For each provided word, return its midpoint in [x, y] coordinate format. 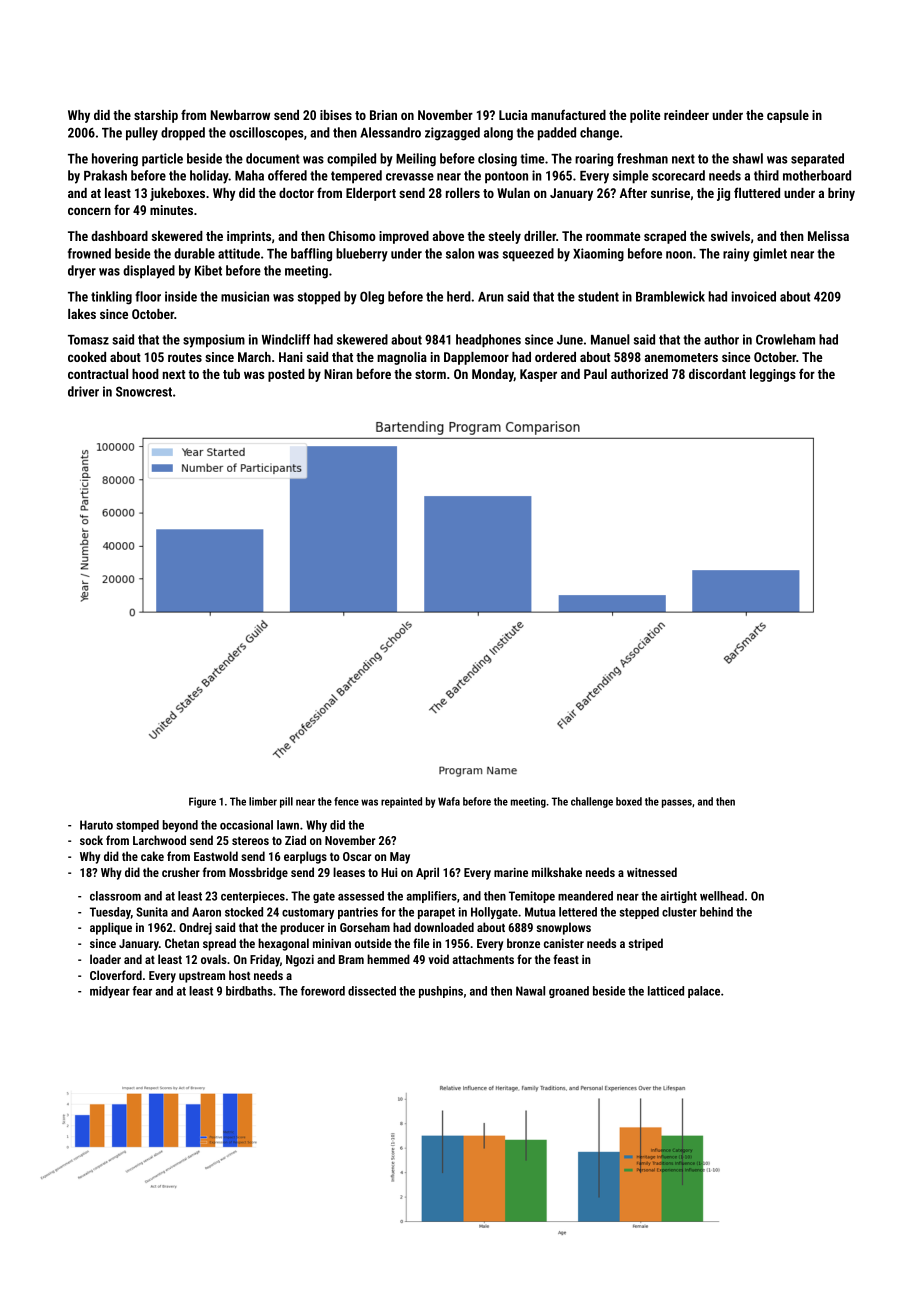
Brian [383, 115]
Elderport [371, 194]
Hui [389, 872]
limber [263, 801]
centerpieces [253, 897]
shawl [748, 158]
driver [83, 391]
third [766, 175]
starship [156, 116]
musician [245, 296]
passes [677, 803]
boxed [629, 801]
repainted [401, 802]
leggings [773, 375]
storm [430, 374]
